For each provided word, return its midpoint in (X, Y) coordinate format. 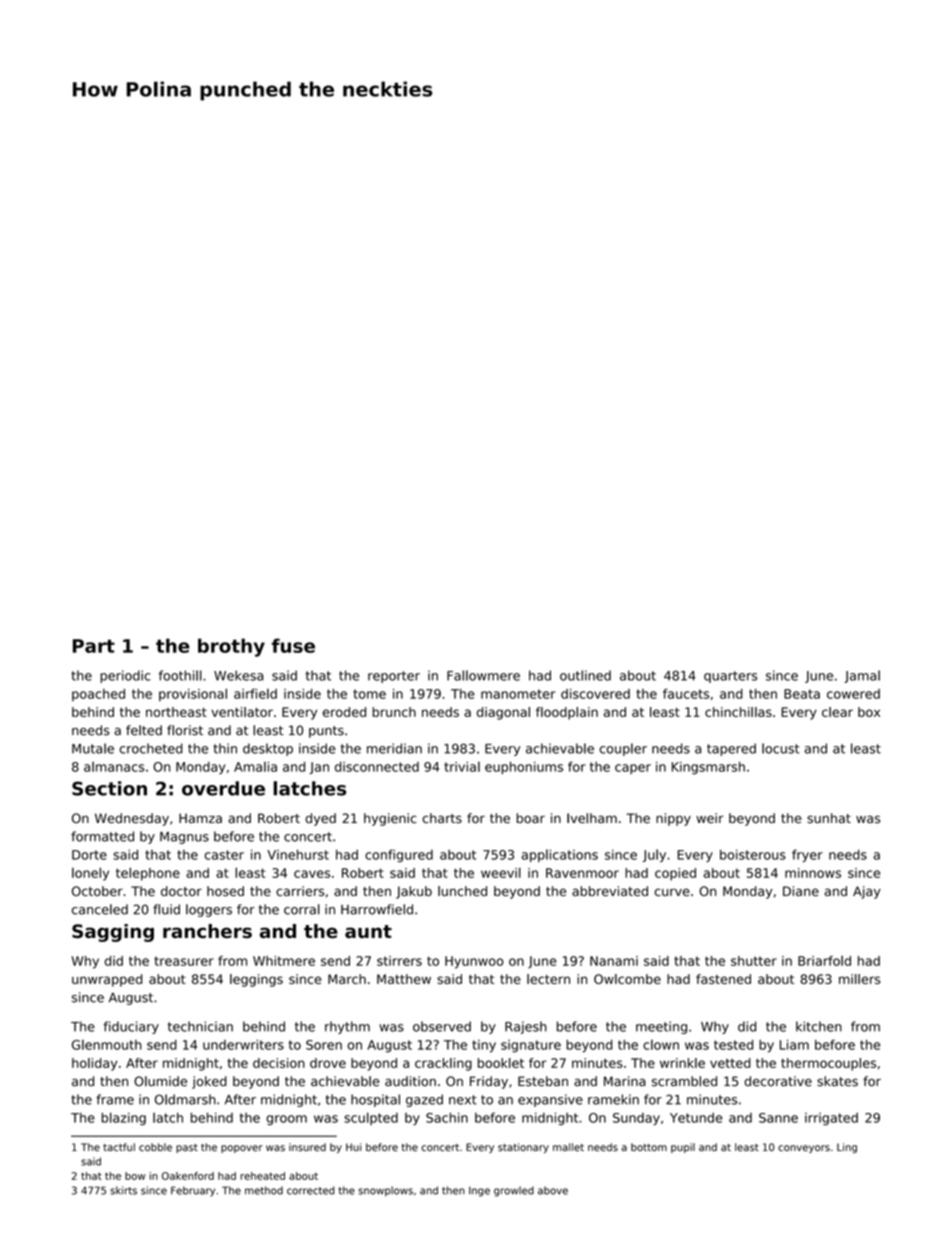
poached (98, 695)
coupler (623, 749)
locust (780, 748)
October (97, 891)
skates (837, 1081)
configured (399, 855)
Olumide (160, 1081)
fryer (807, 855)
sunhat (829, 818)
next (463, 1100)
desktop (268, 749)
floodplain (567, 713)
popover (242, 1149)
